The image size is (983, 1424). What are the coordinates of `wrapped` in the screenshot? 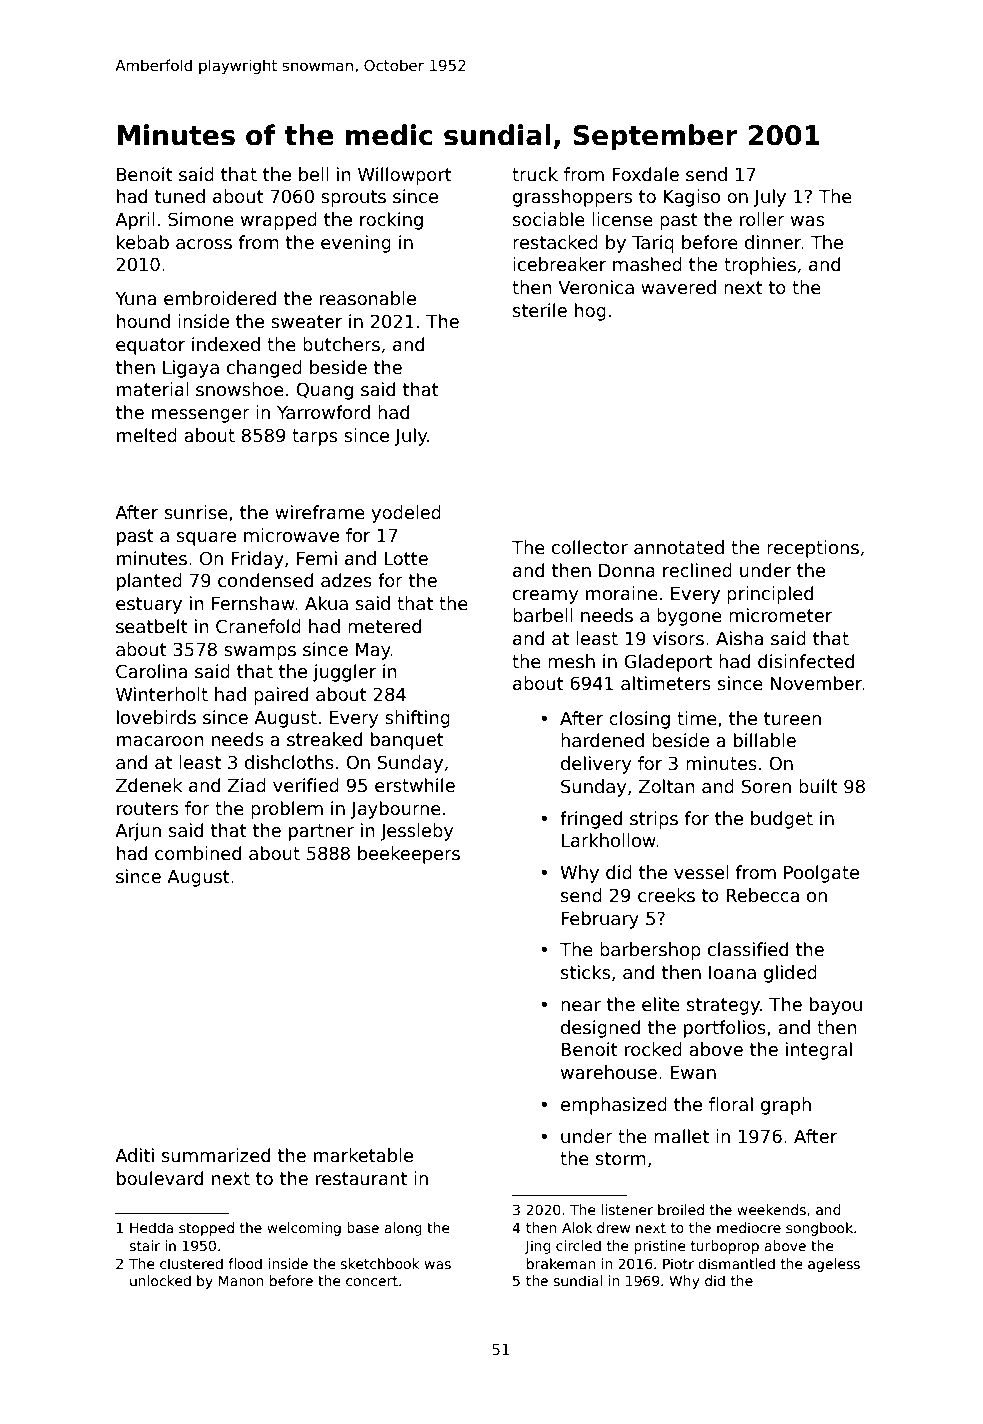 It's located at (279, 221).
